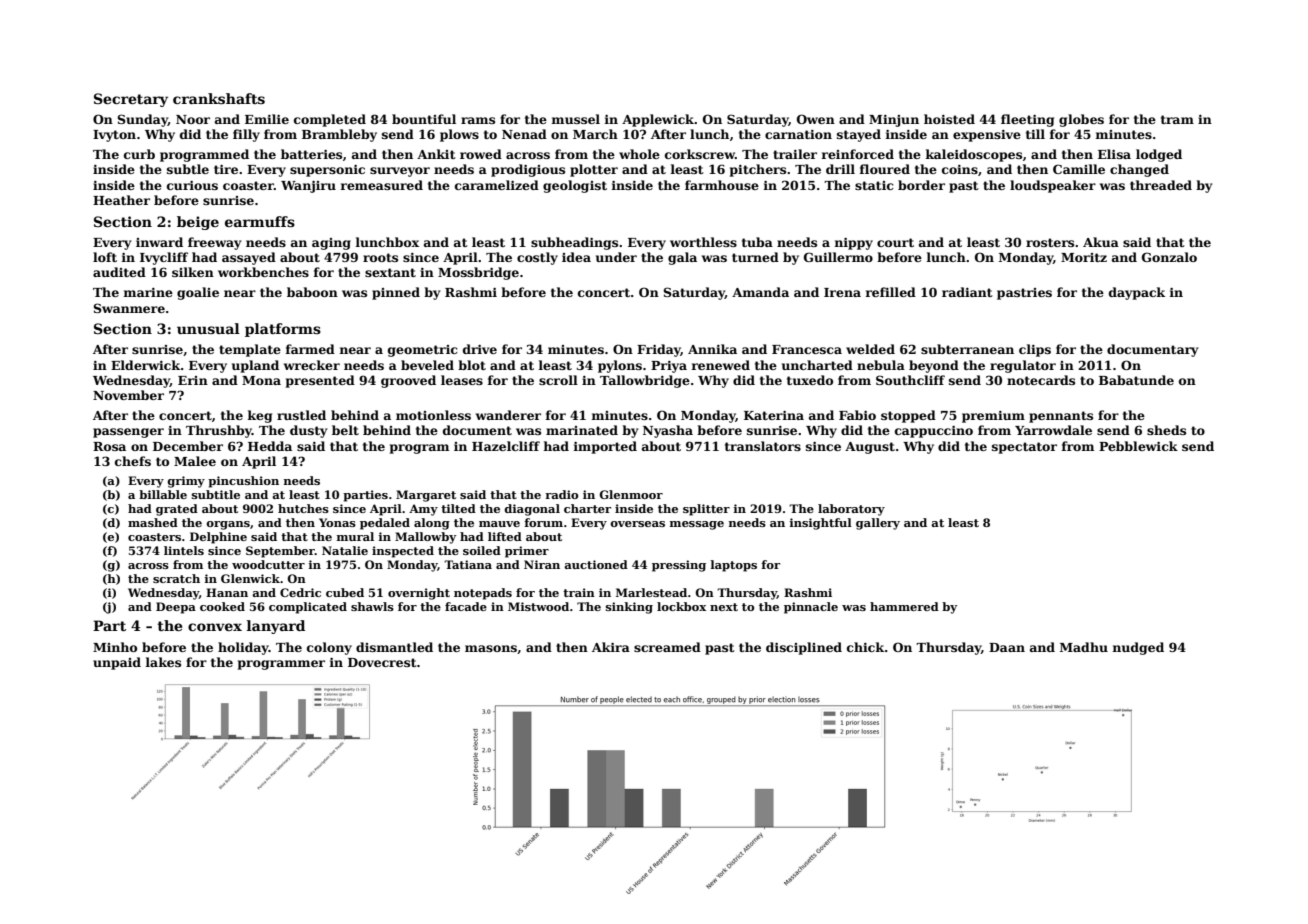 The image size is (1308, 924). Describe the element at coordinates (1138, 446) in the screenshot. I see `Pebblewick` at that location.
